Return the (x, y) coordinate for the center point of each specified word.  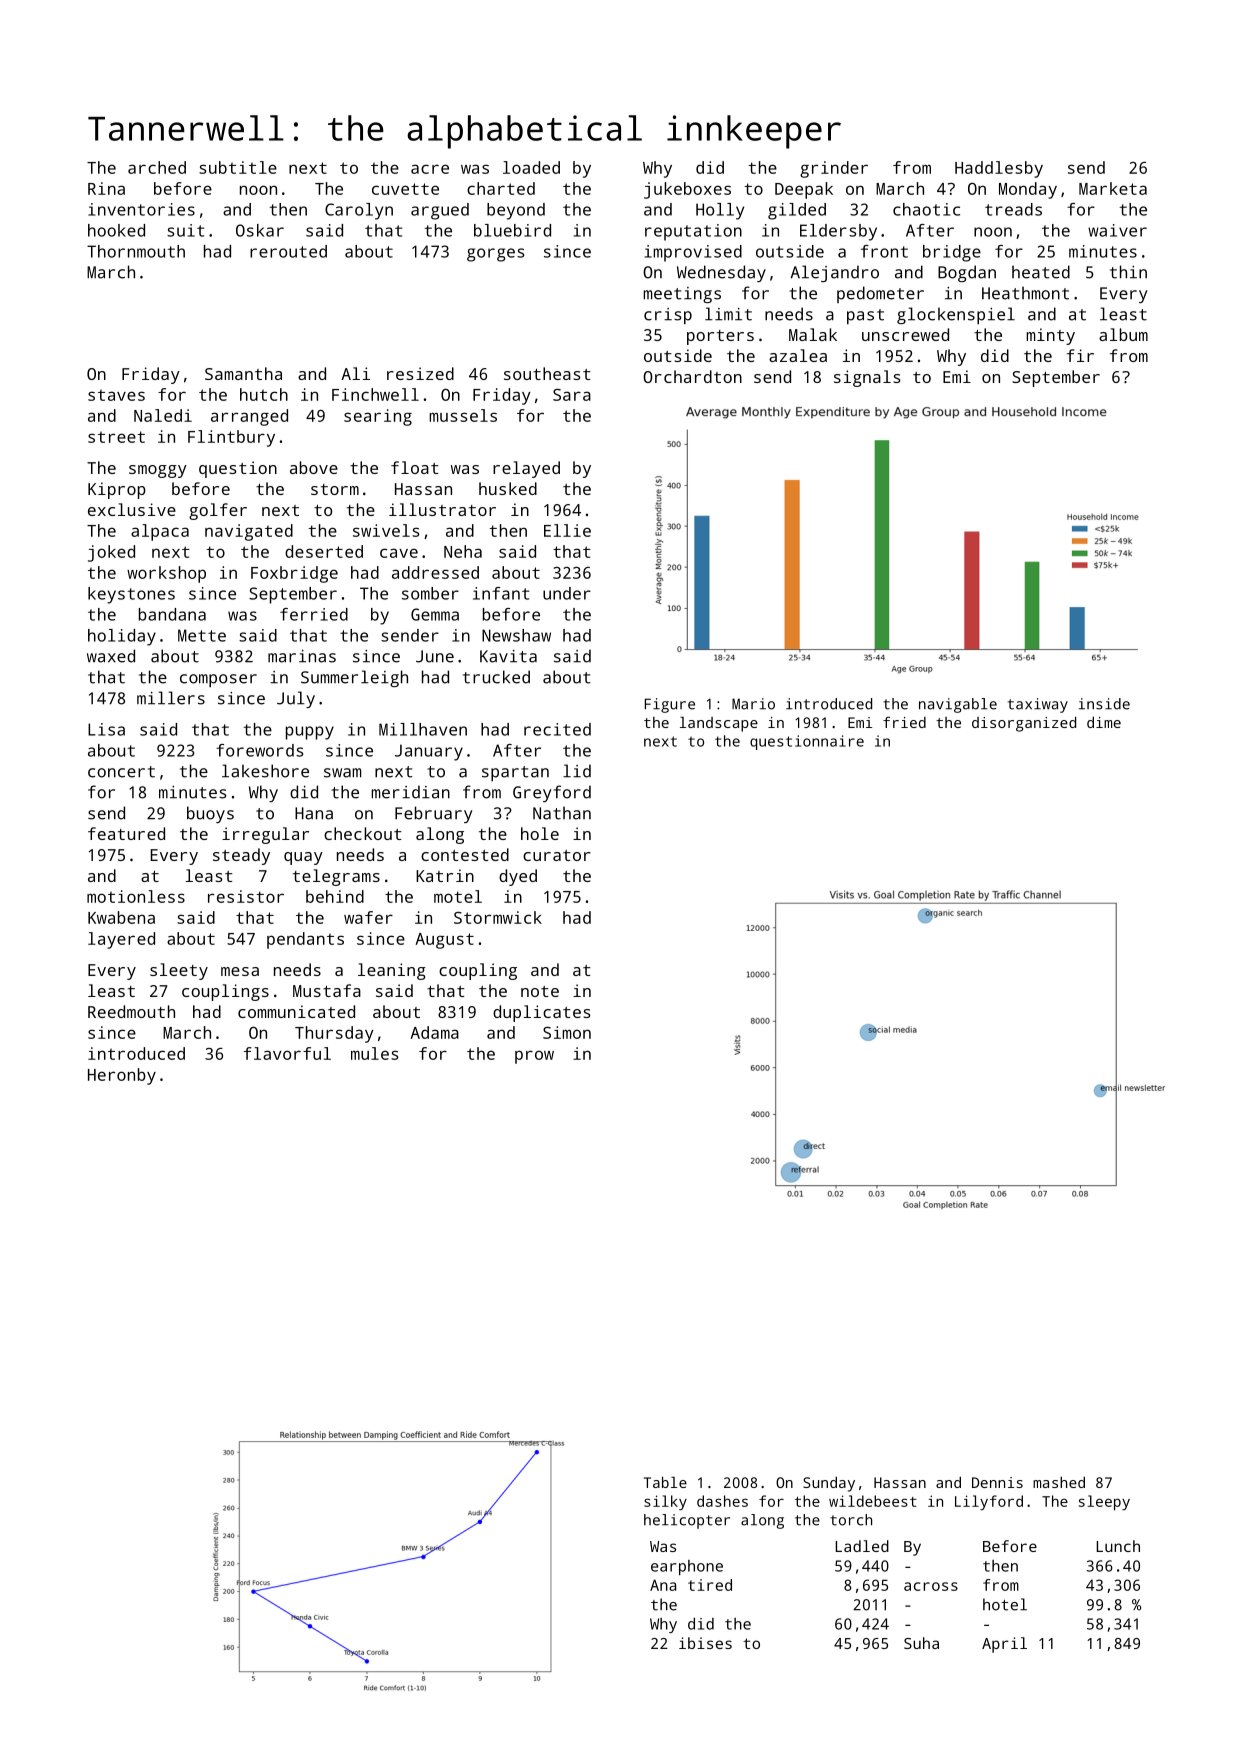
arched (157, 167)
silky (665, 1503)
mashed (1059, 1482)
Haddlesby (999, 169)
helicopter (687, 1521)
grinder (834, 169)
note (540, 991)
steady (241, 856)
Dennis (997, 1482)
